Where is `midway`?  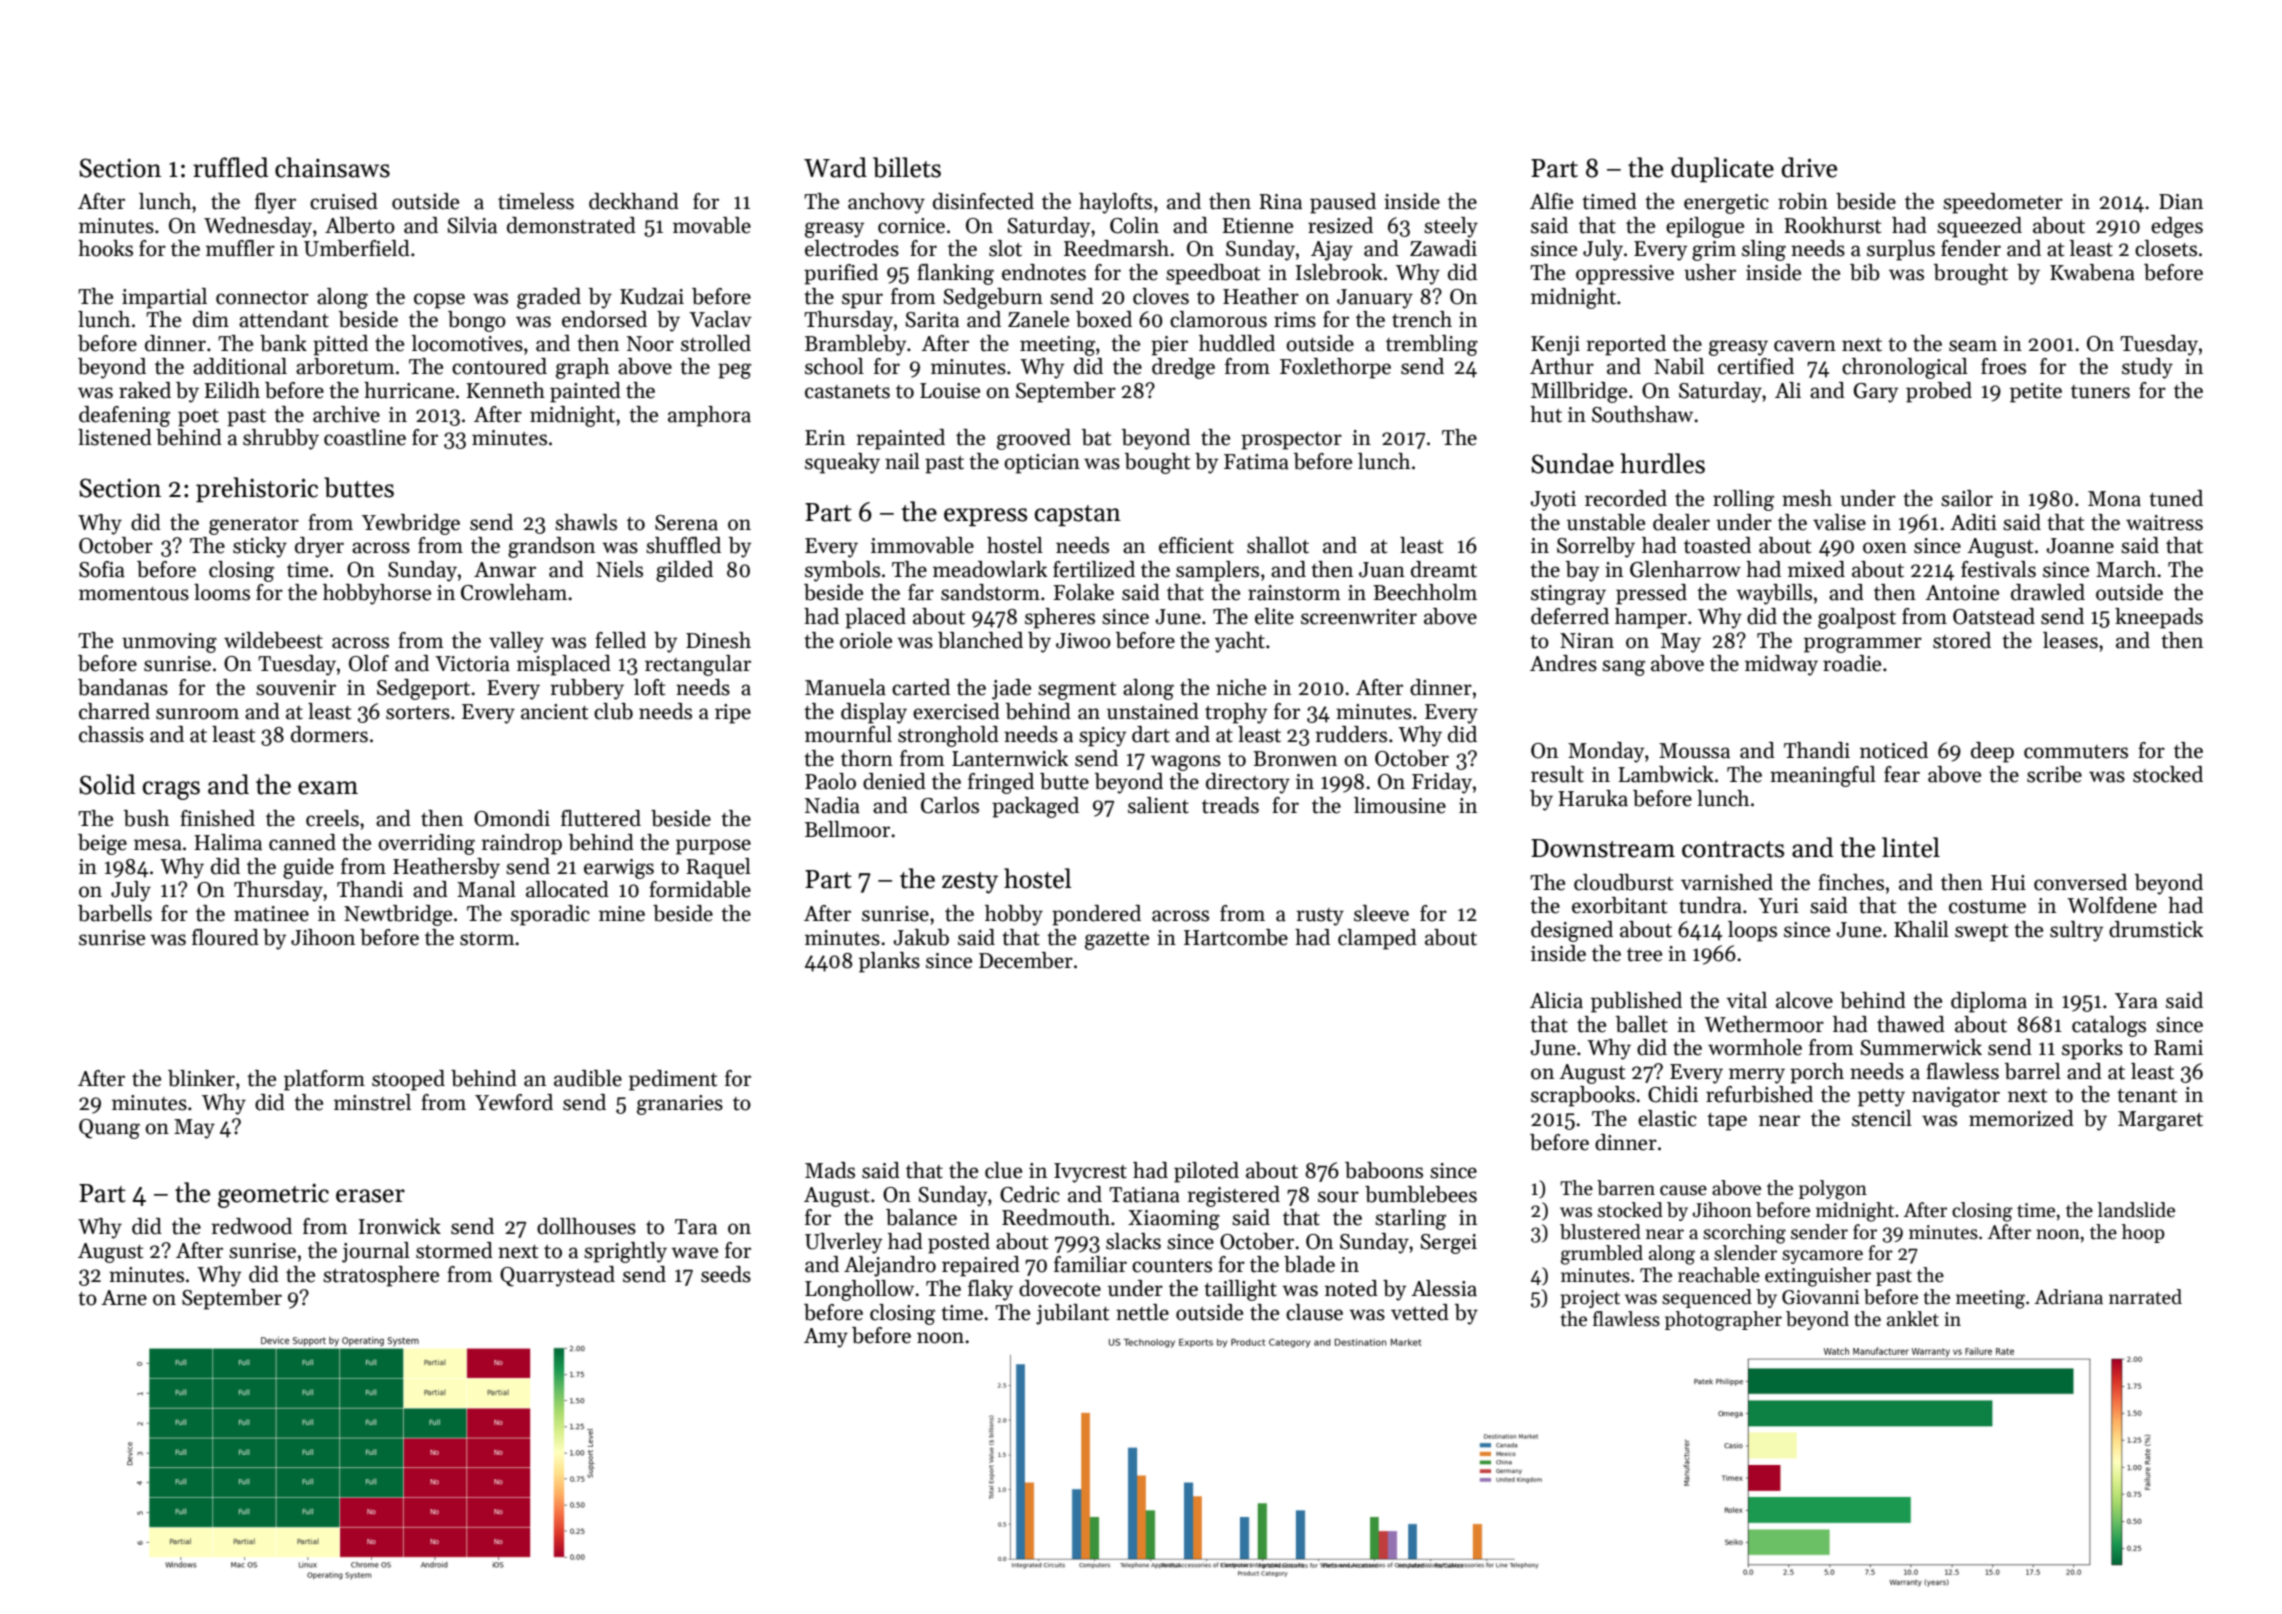 midway is located at coordinates (1781, 665).
